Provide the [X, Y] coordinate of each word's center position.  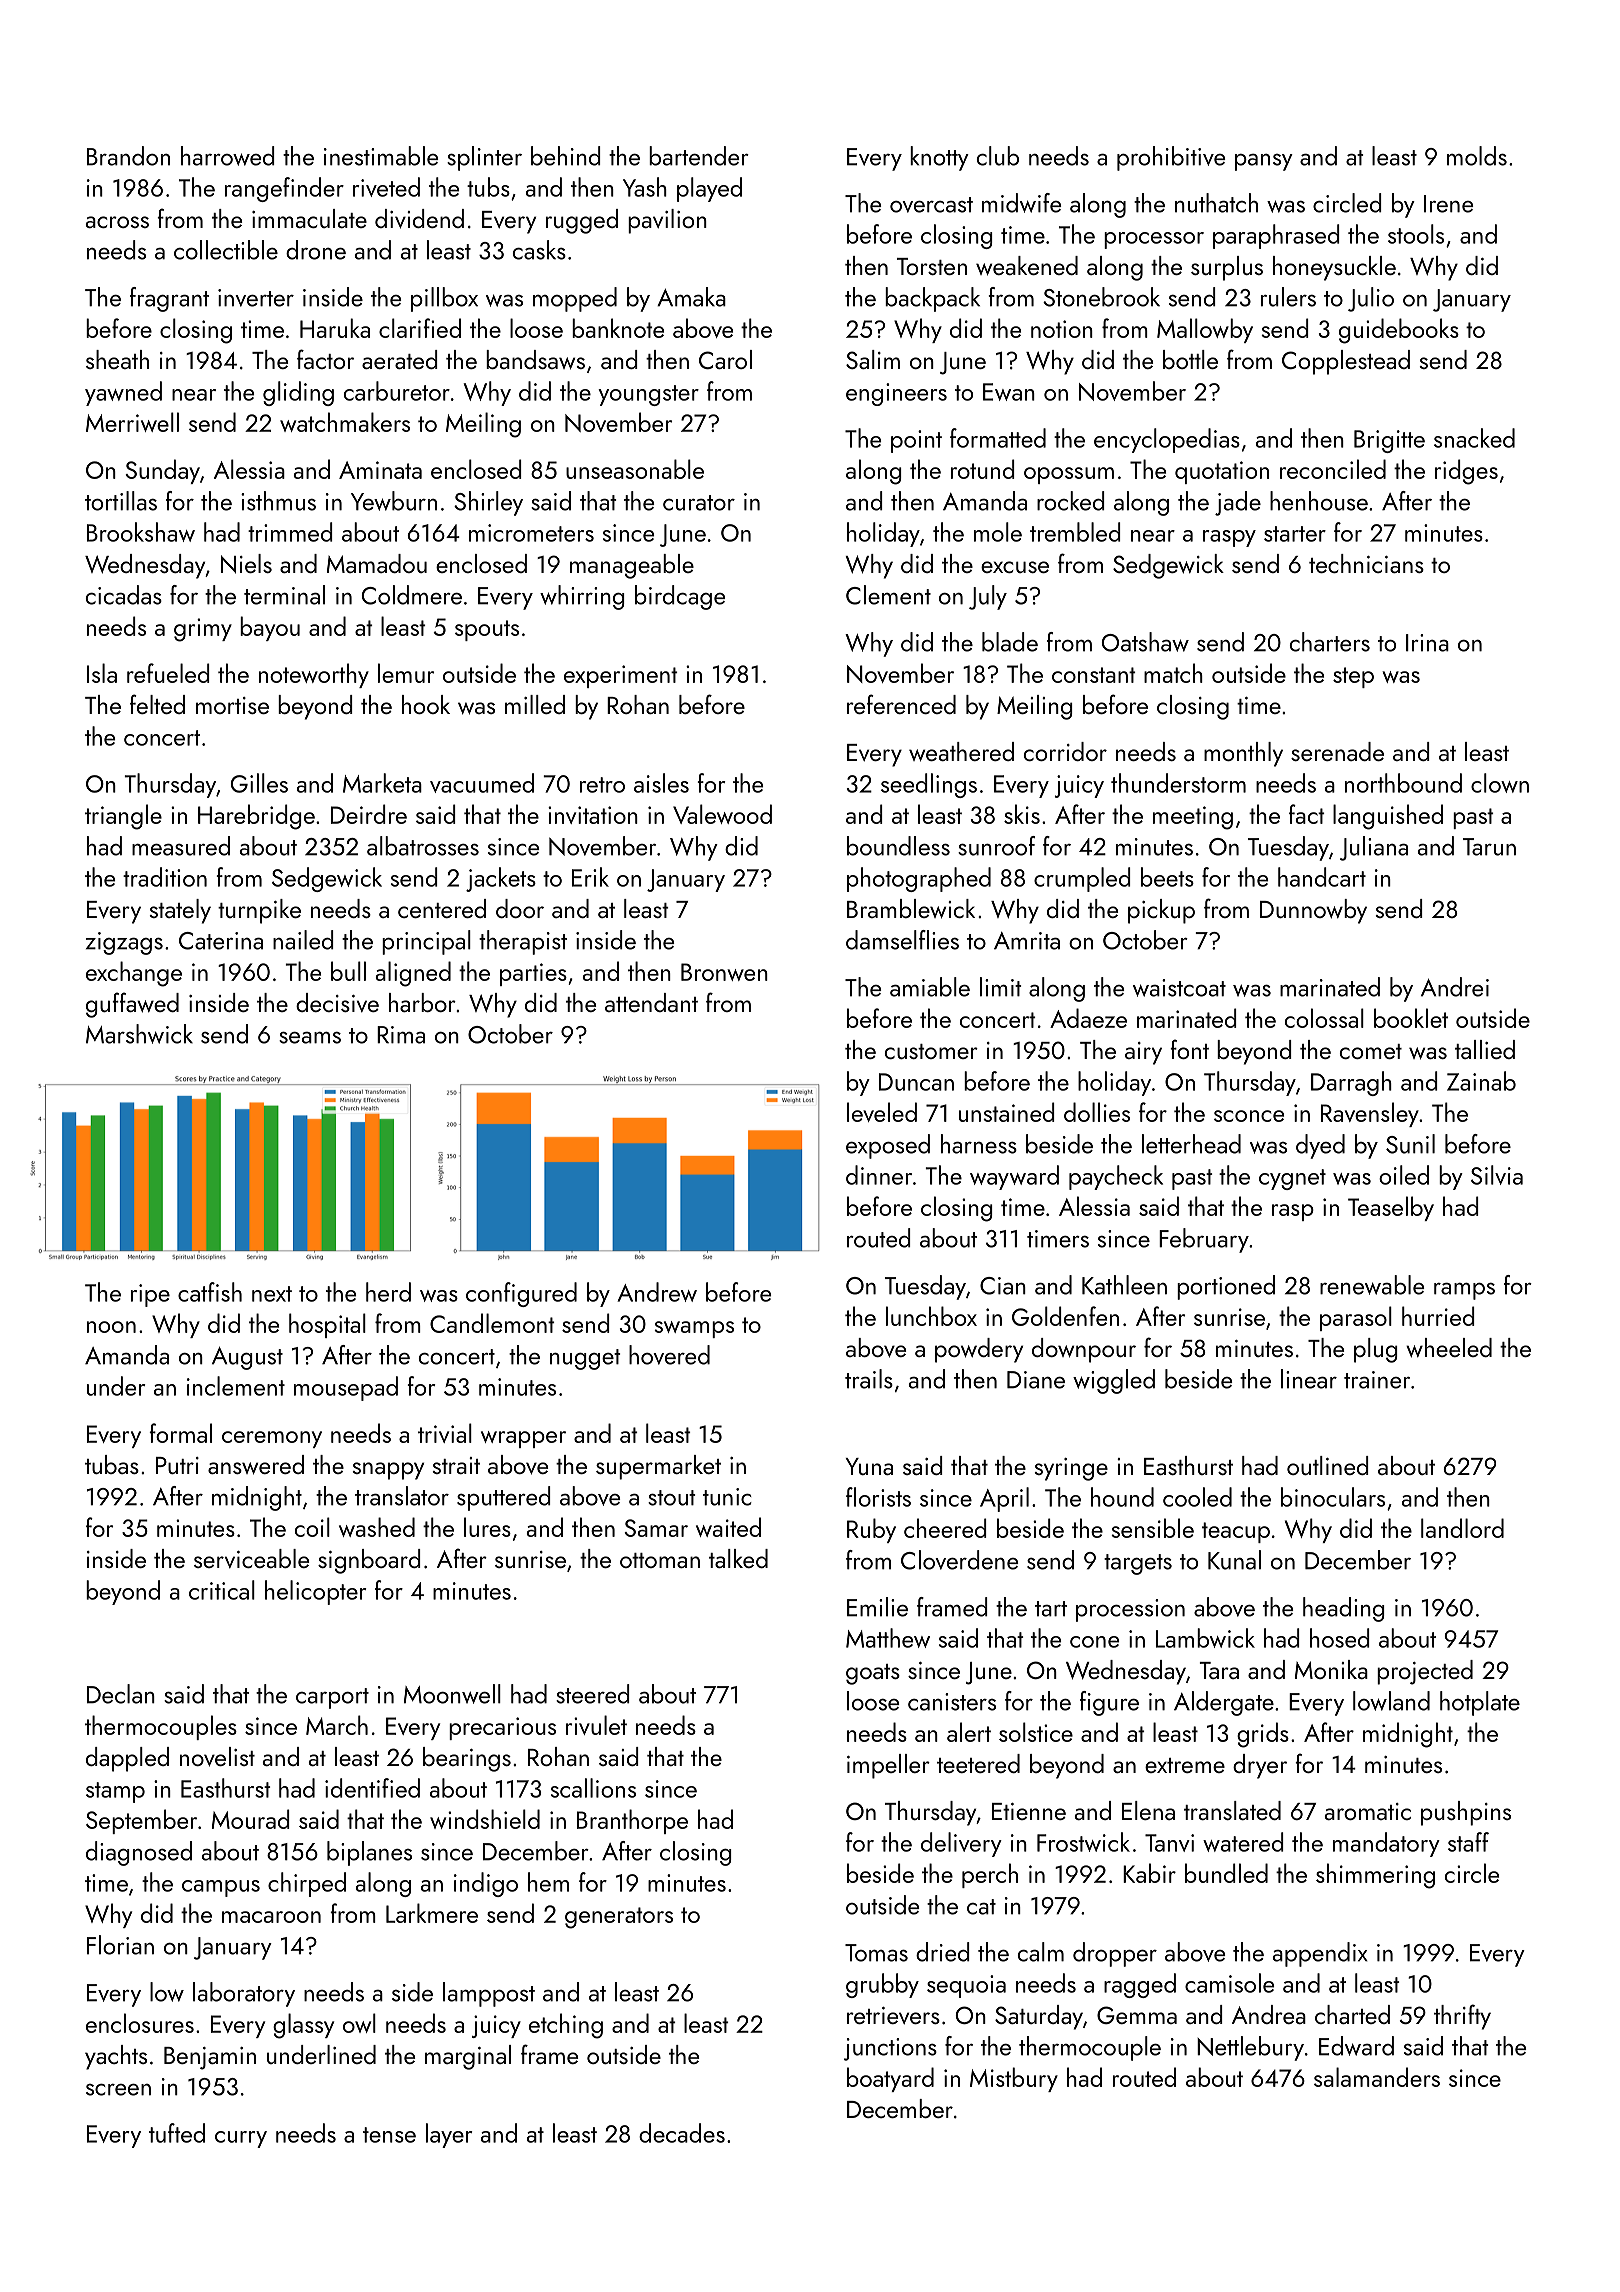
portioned [1226, 1287]
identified [372, 1788]
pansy [1264, 162]
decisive [337, 1002]
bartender [699, 156]
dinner [879, 1175]
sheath [117, 359]
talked [738, 1558]
